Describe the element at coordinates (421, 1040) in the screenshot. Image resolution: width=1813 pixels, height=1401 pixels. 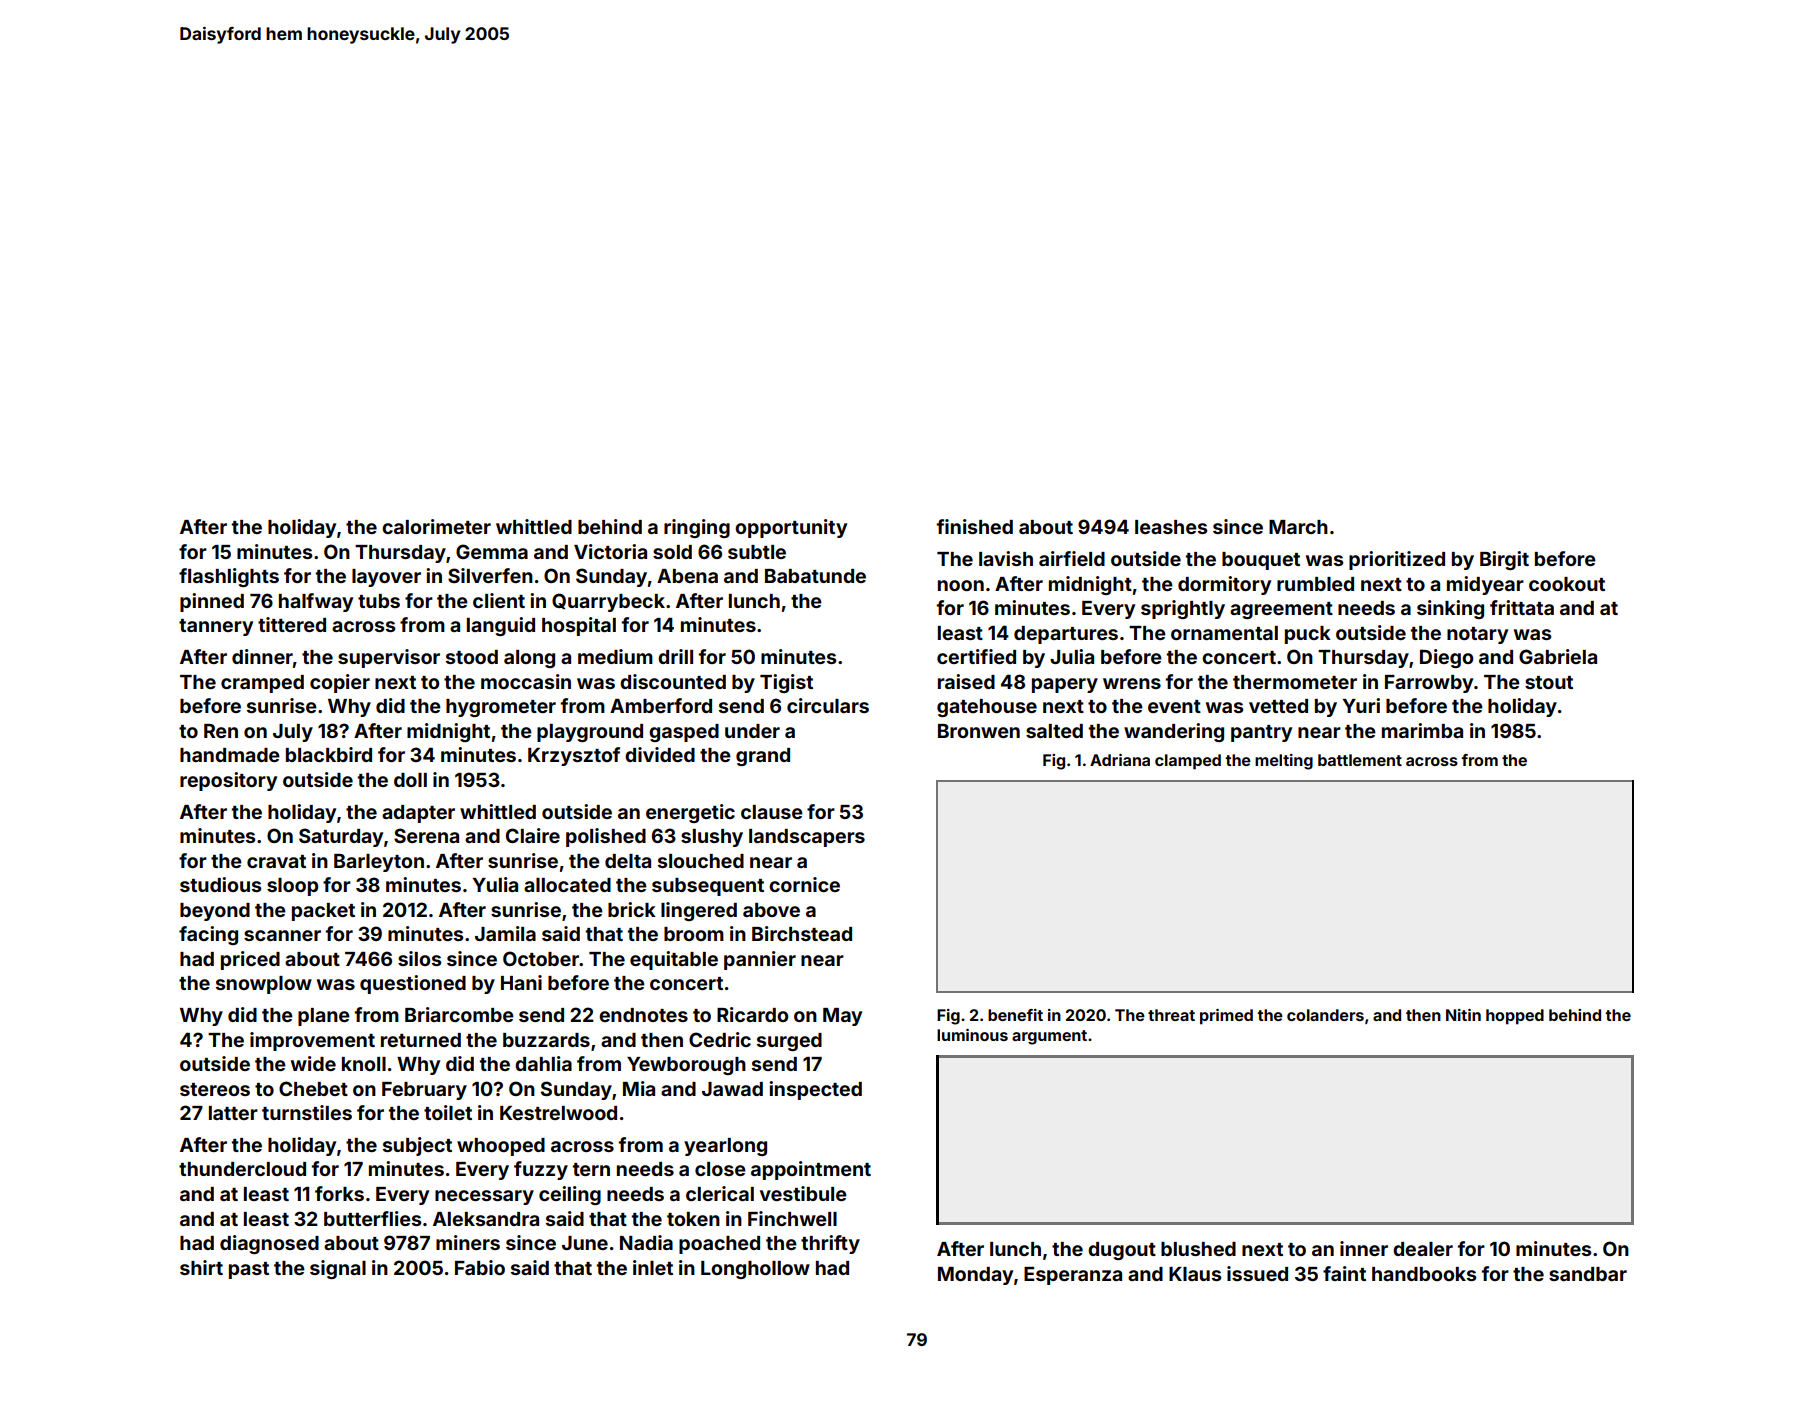
I see `returned` at that location.
